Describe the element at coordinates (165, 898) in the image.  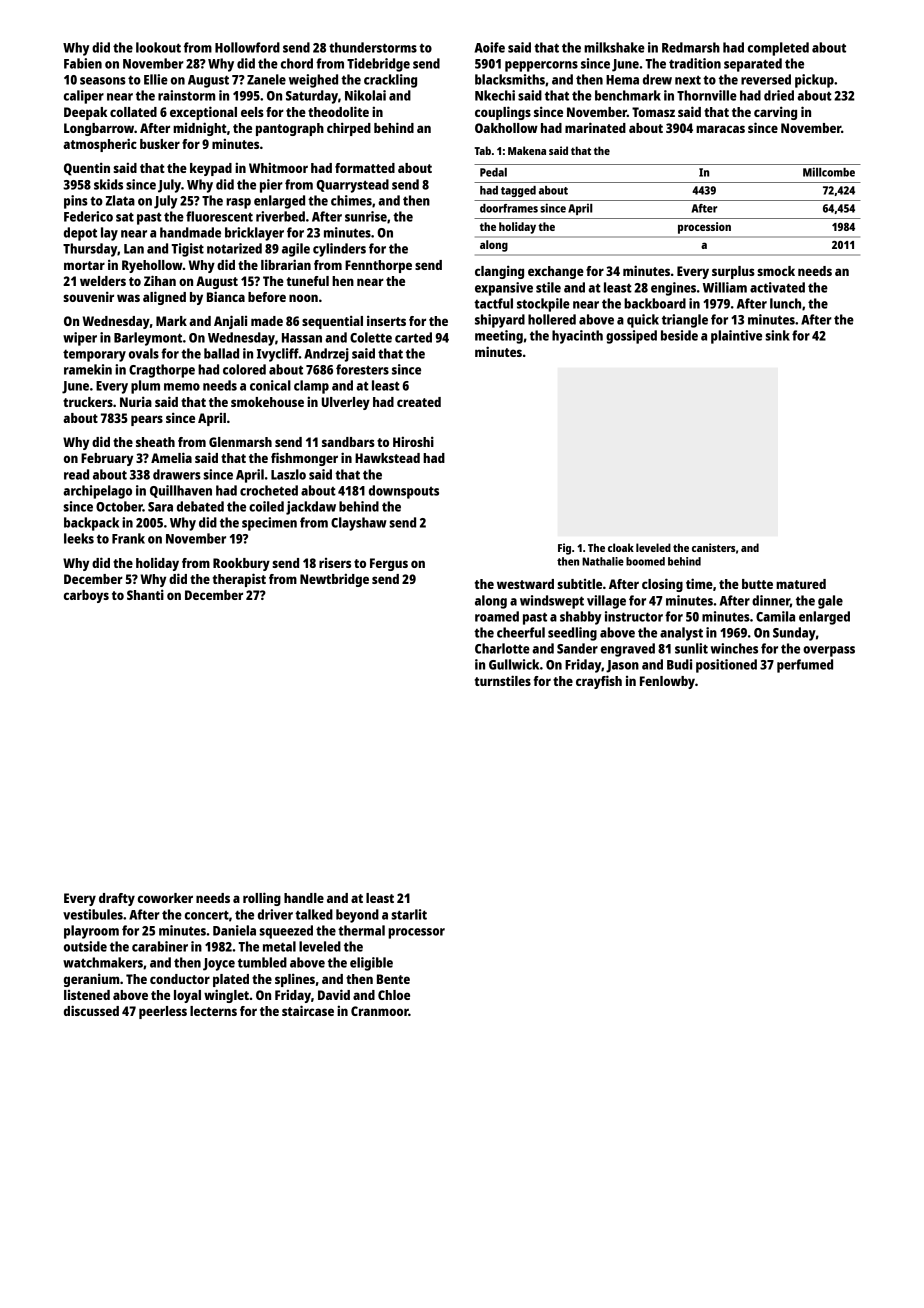
I see `coworker` at that location.
